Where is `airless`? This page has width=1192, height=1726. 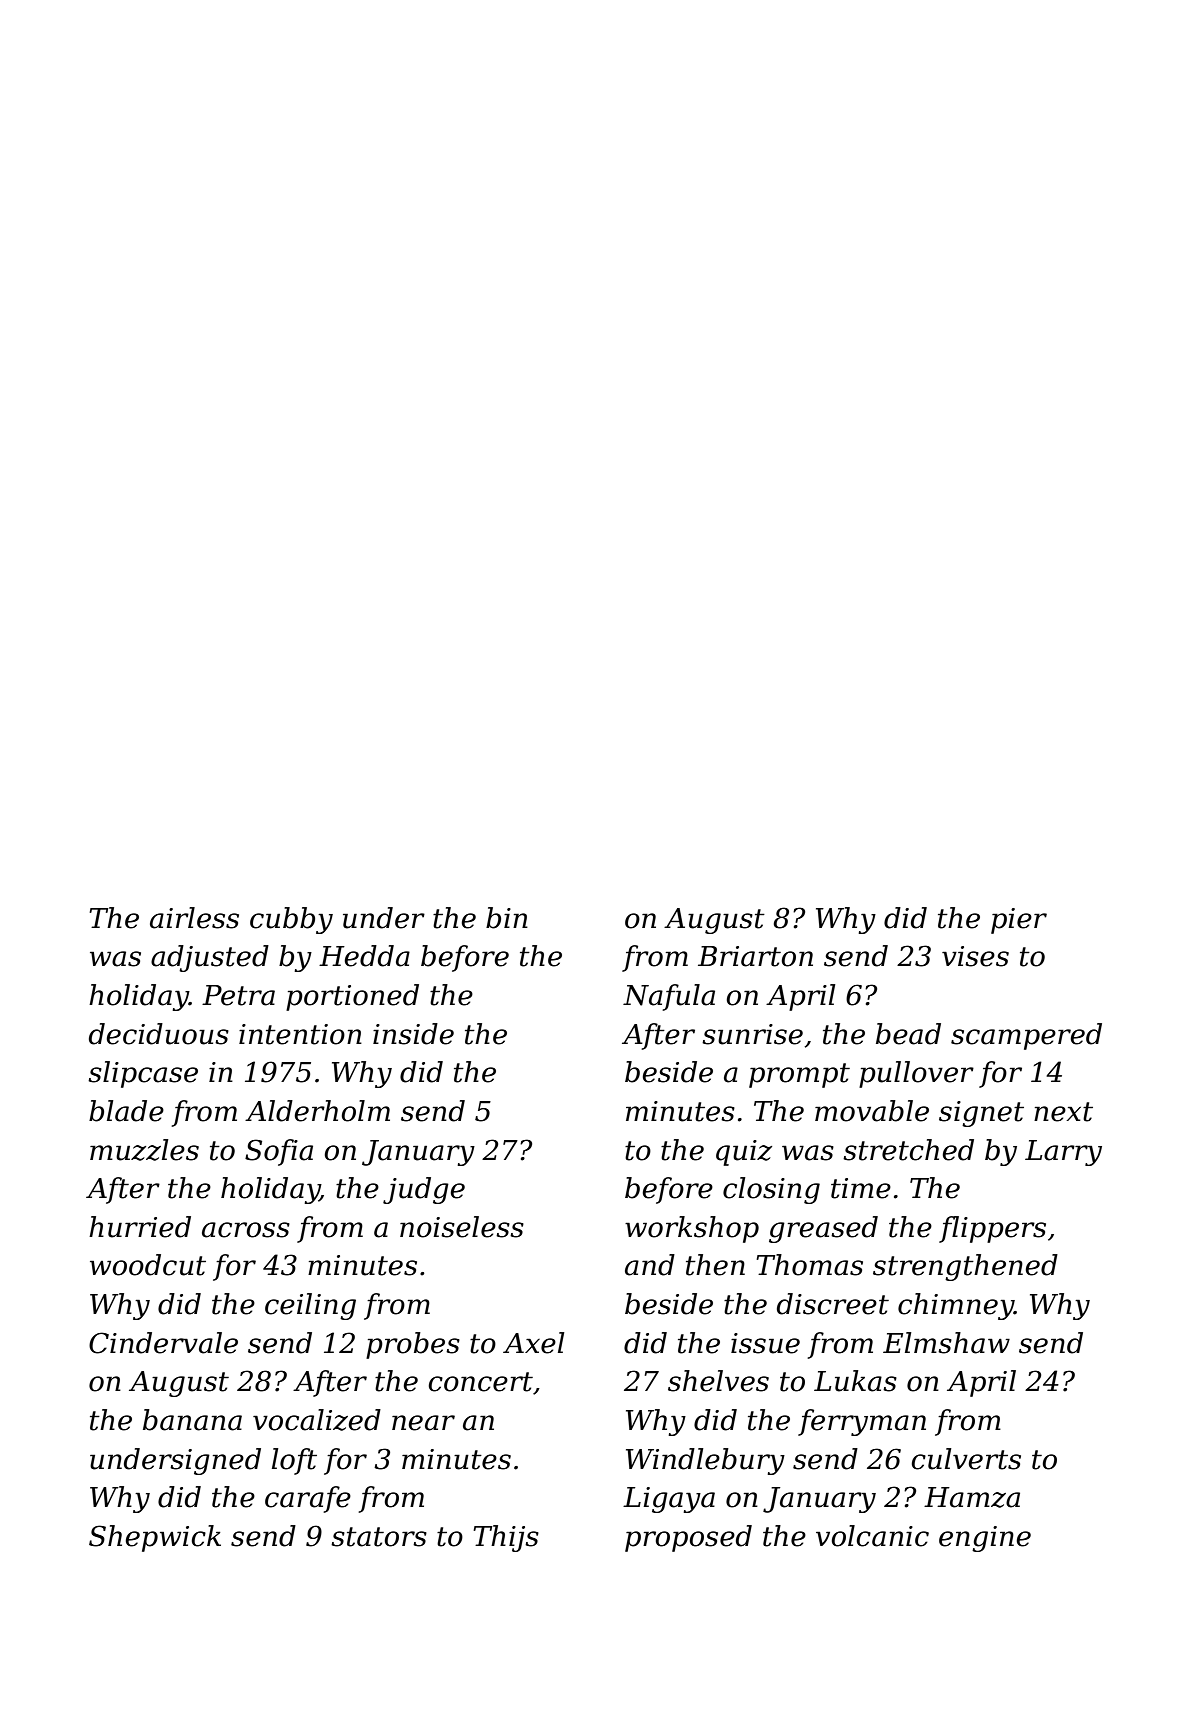 airless is located at coordinates (194, 918).
